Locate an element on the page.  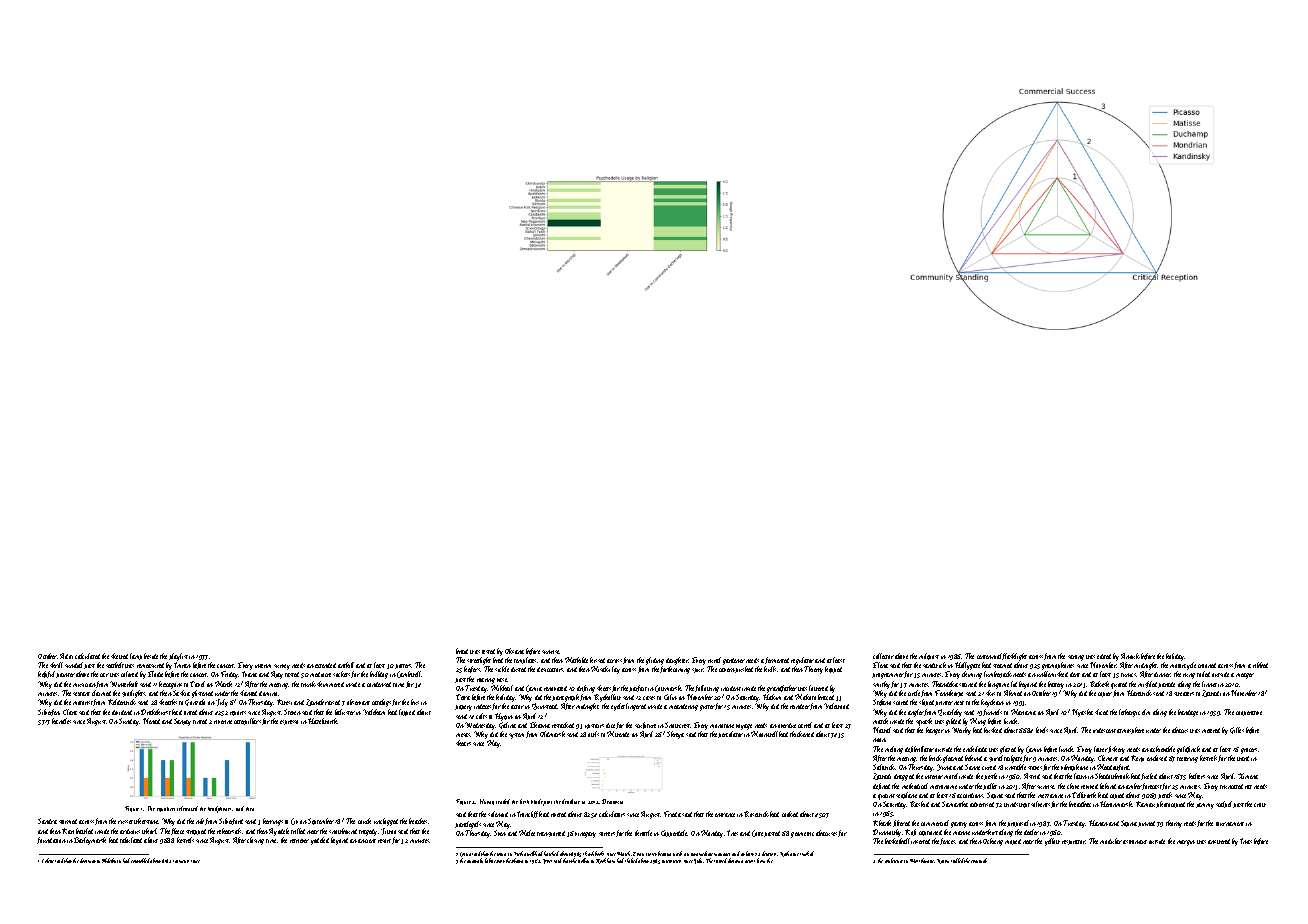
Rashid is located at coordinates (919, 804).
